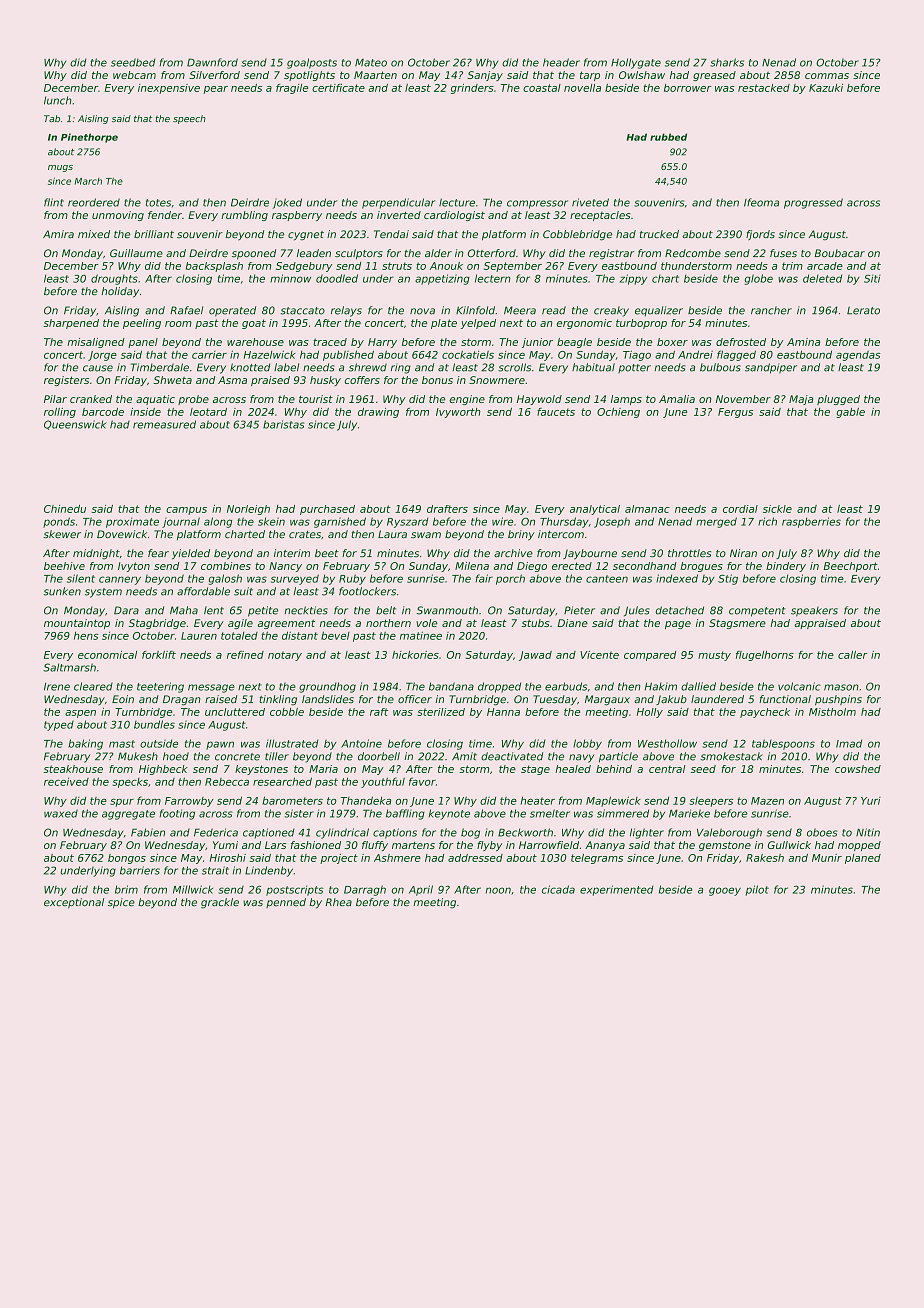 The height and width of the document is (1308, 924). Describe the element at coordinates (216, 832) in the document. I see `Federica` at that location.
